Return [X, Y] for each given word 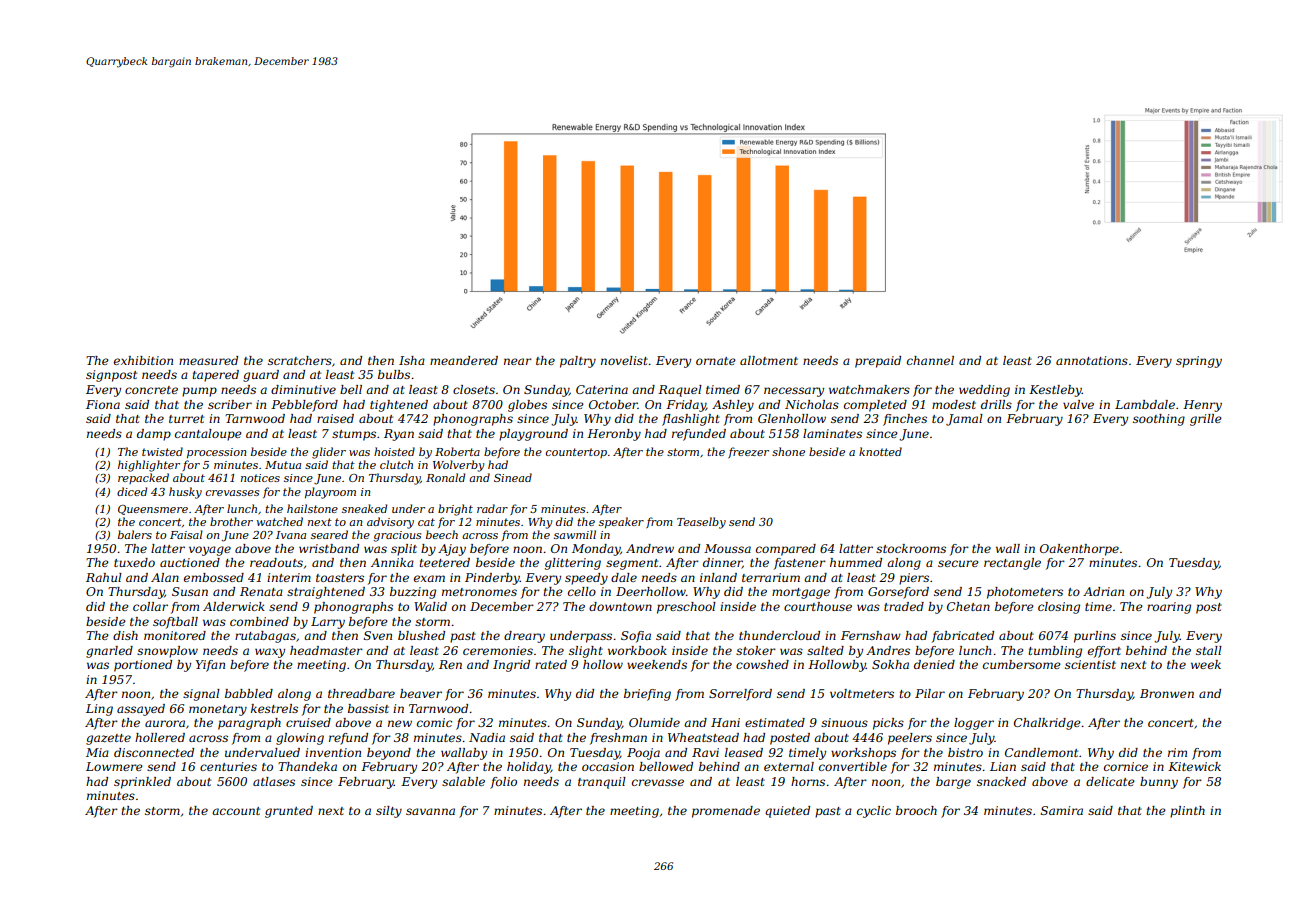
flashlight [691, 420]
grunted [289, 812]
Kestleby [1055, 391]
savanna [430, 811]
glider [329, 453]
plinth [1187, 812]
